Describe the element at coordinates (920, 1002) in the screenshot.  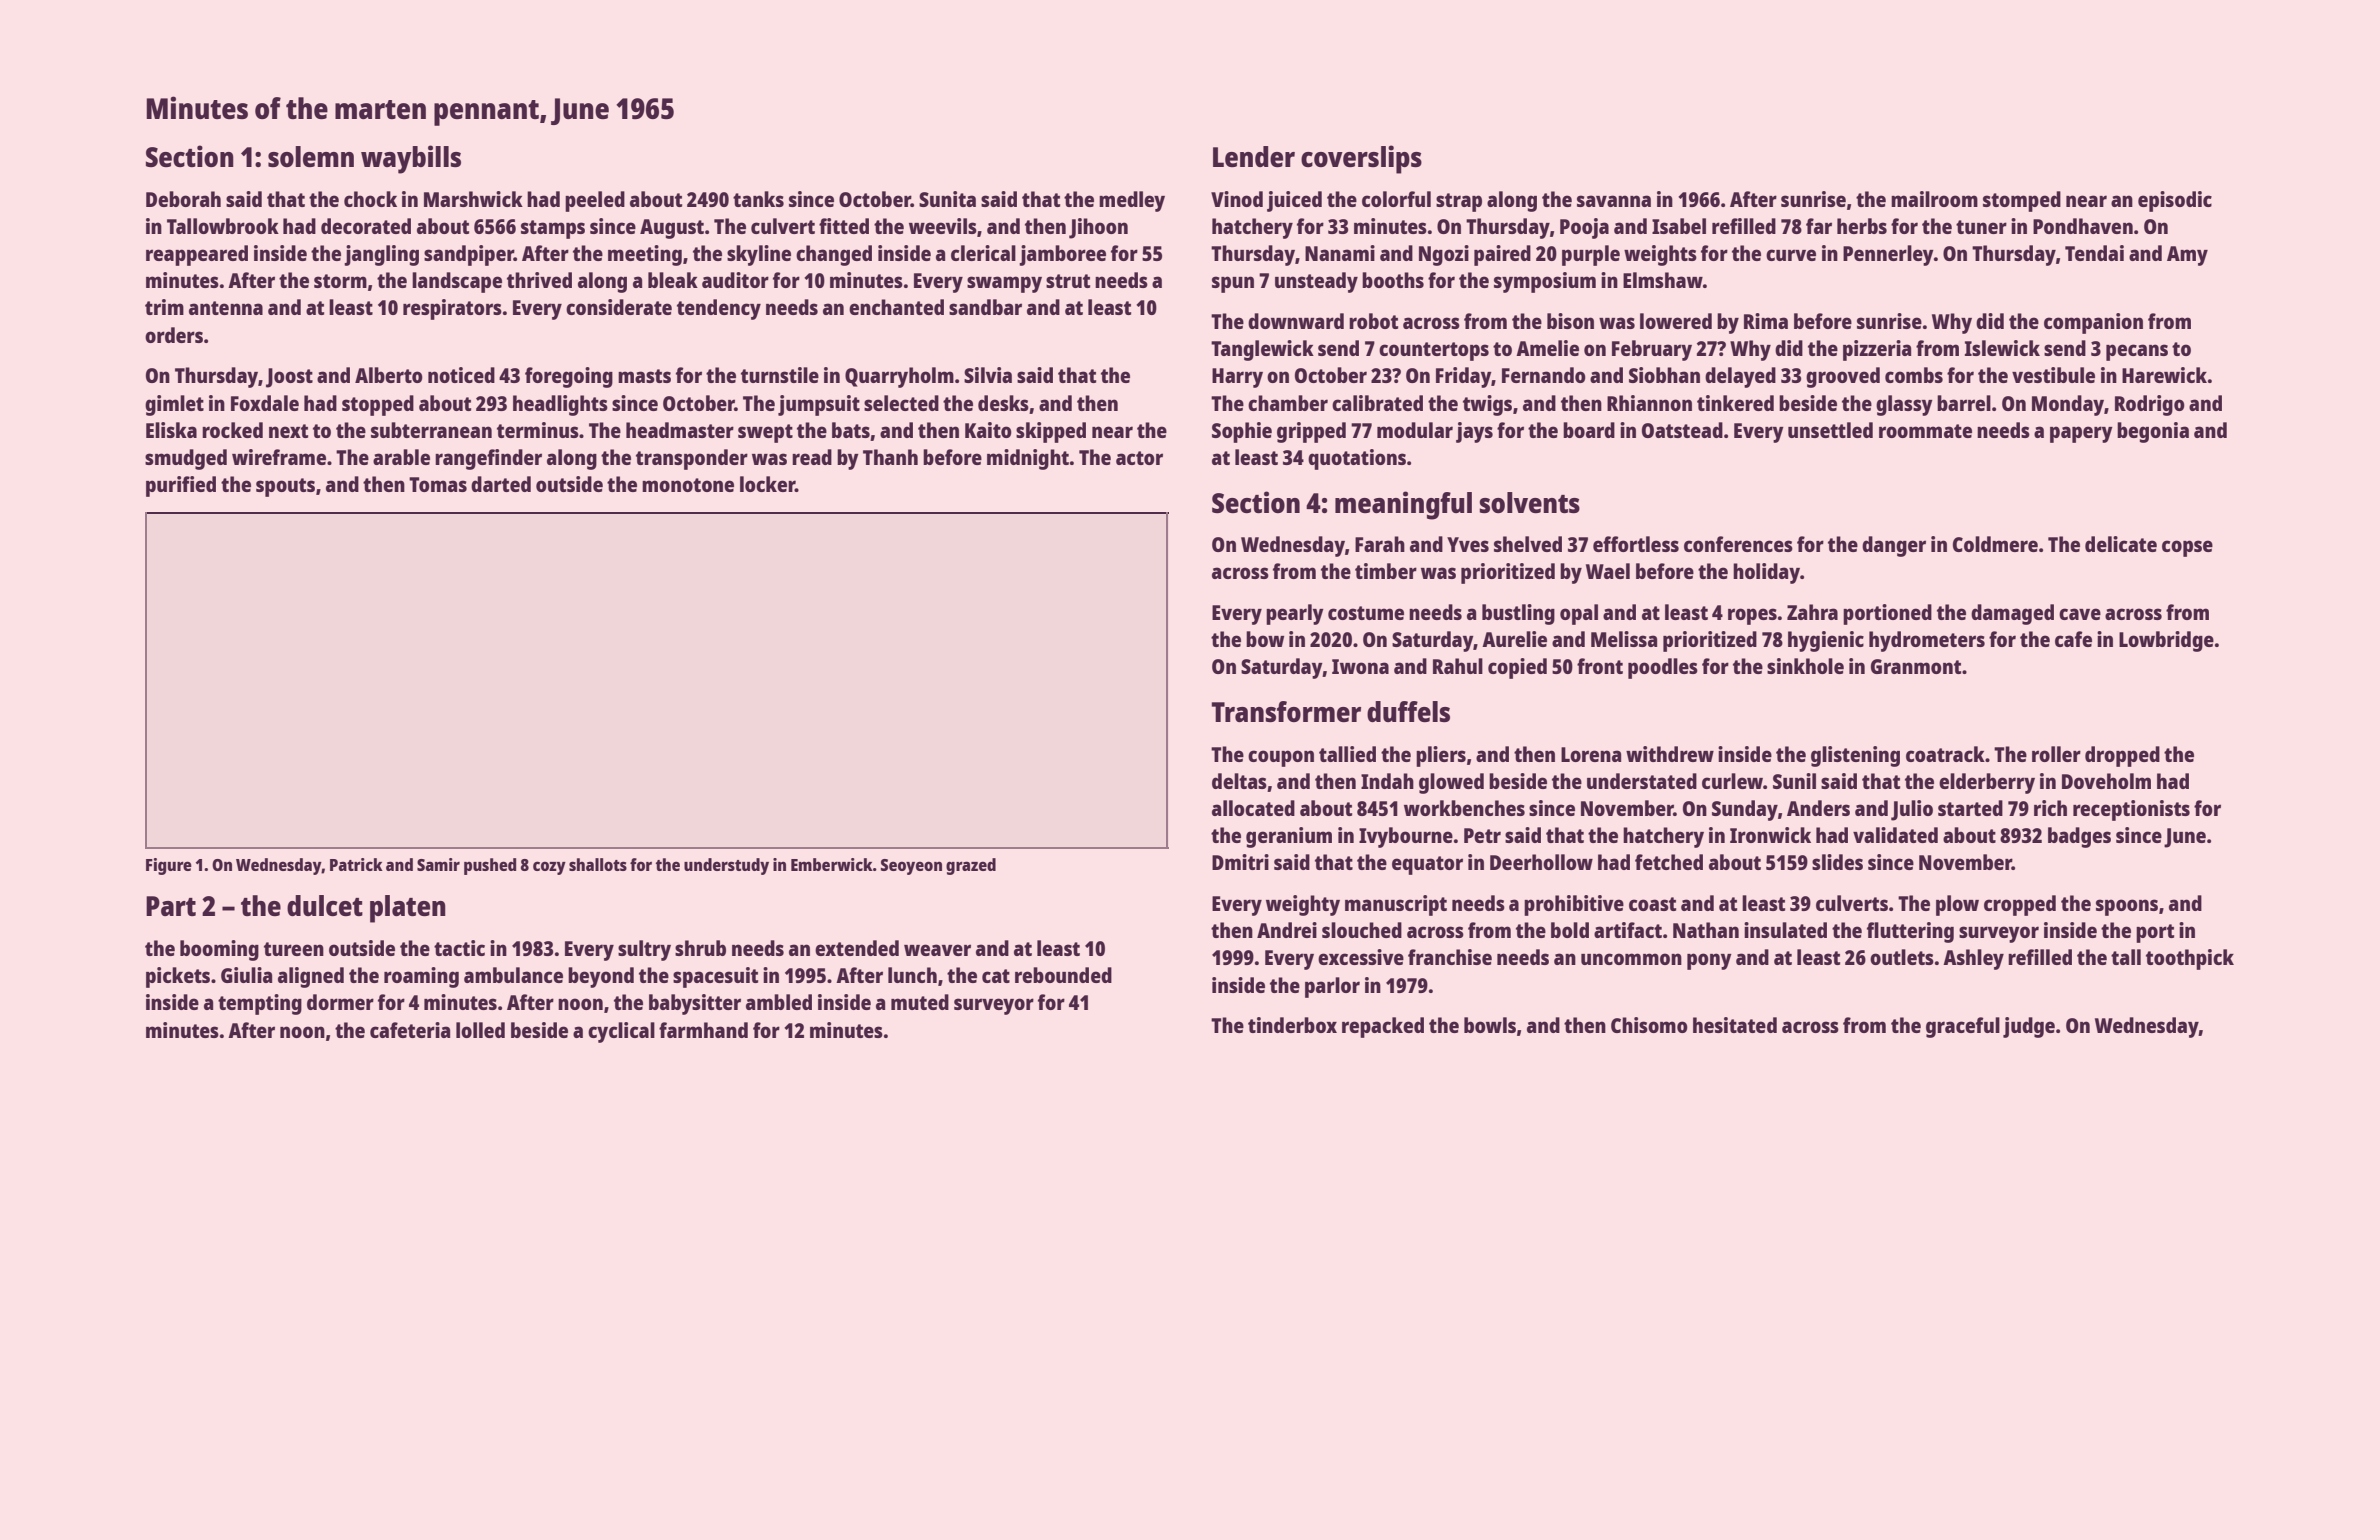
I see `muted` at that location.
